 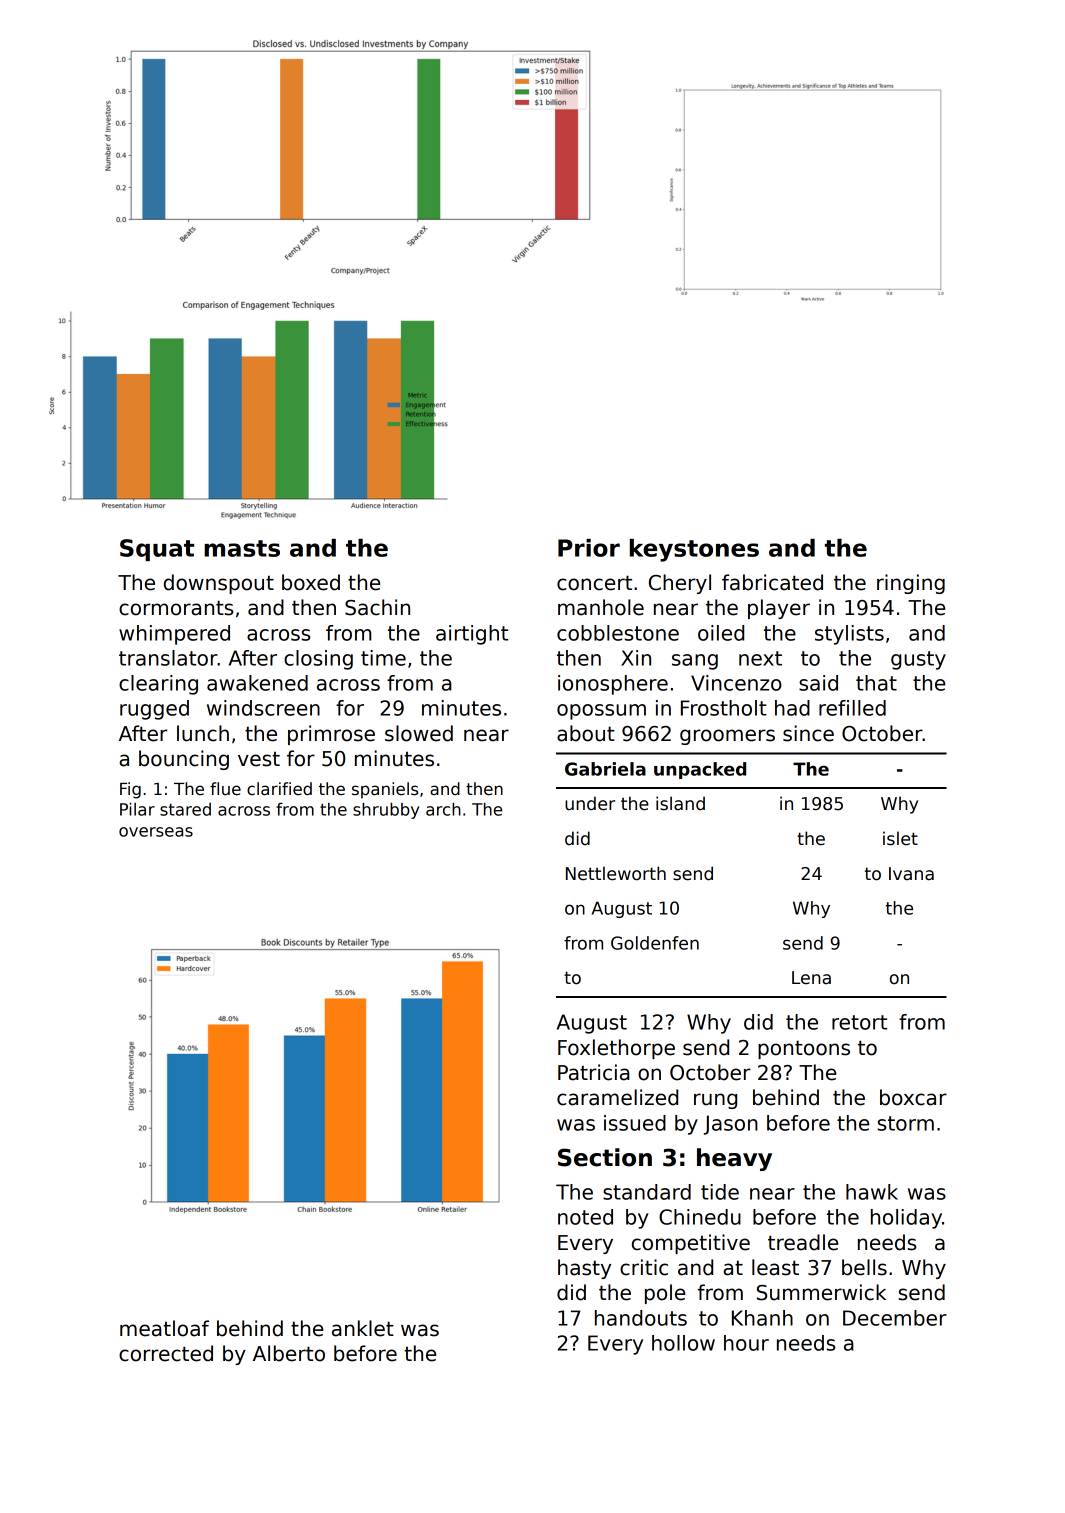 What do you see at coordinates (585, 1217) in the screenshot?
I see `noted` at bounding box center [585, 1217].
